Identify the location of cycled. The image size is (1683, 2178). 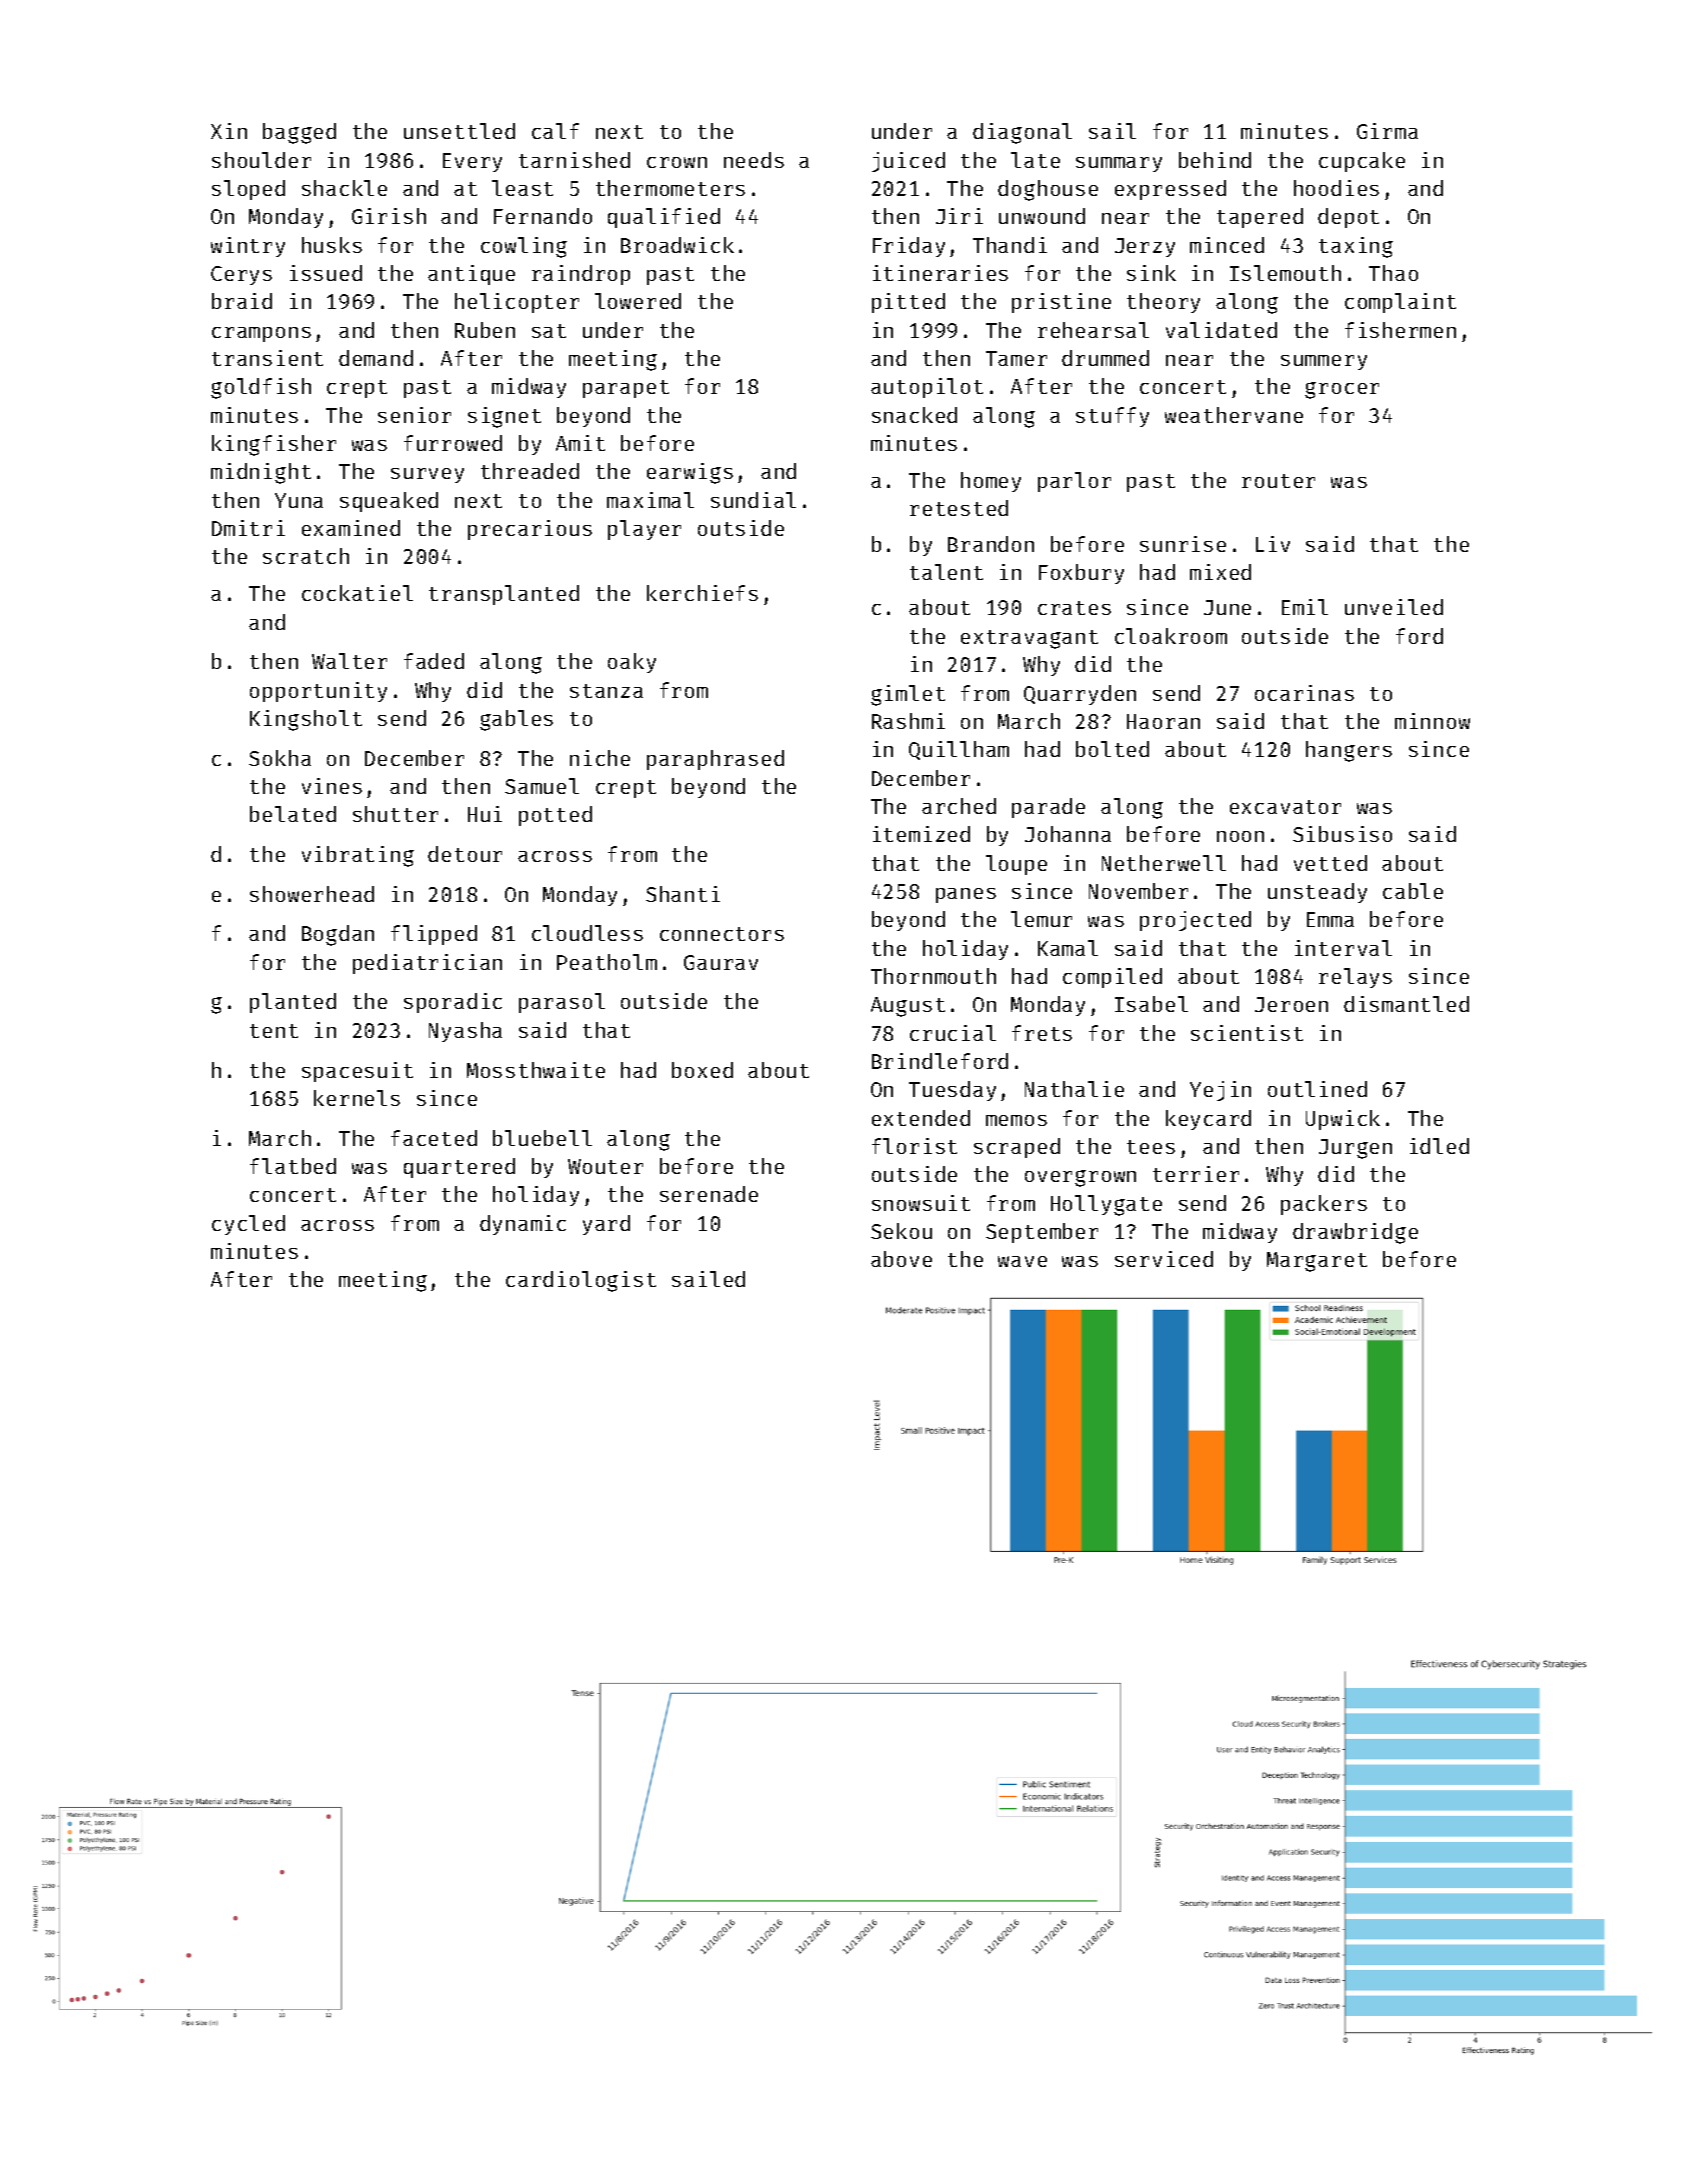
(248, 1225).
